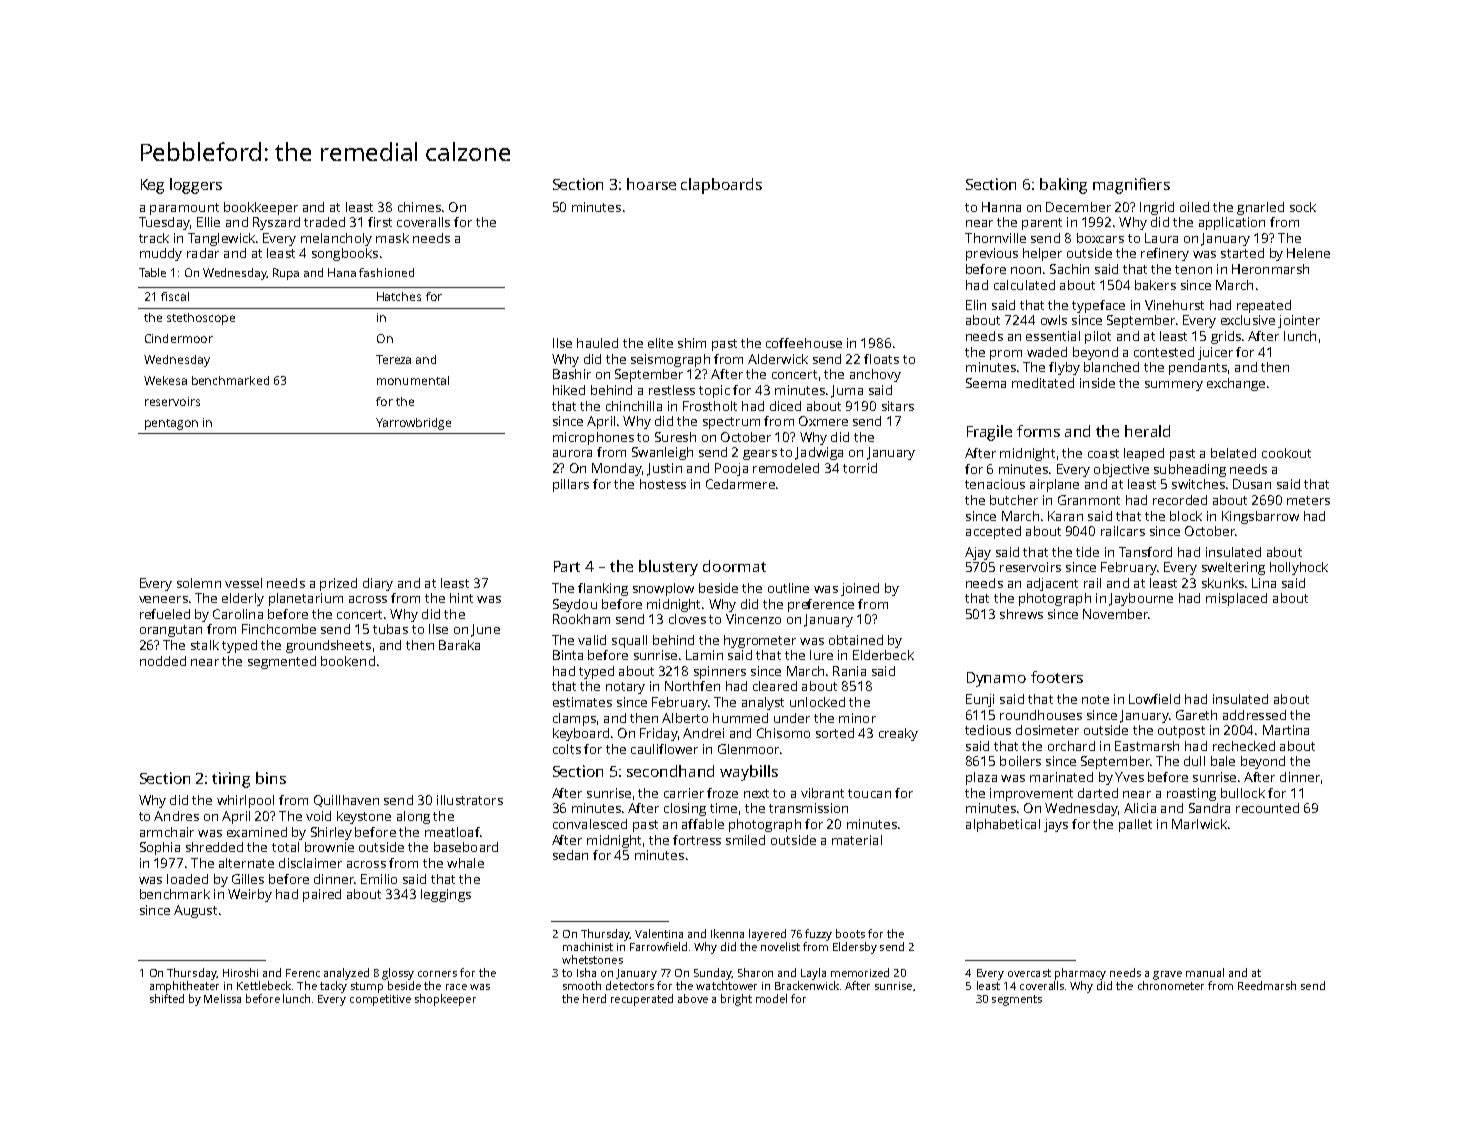 The width and height of the image is (1470, 1136). Describe the element at coordinates (245, 801) in the image. I see `whirlpool` at that location.
